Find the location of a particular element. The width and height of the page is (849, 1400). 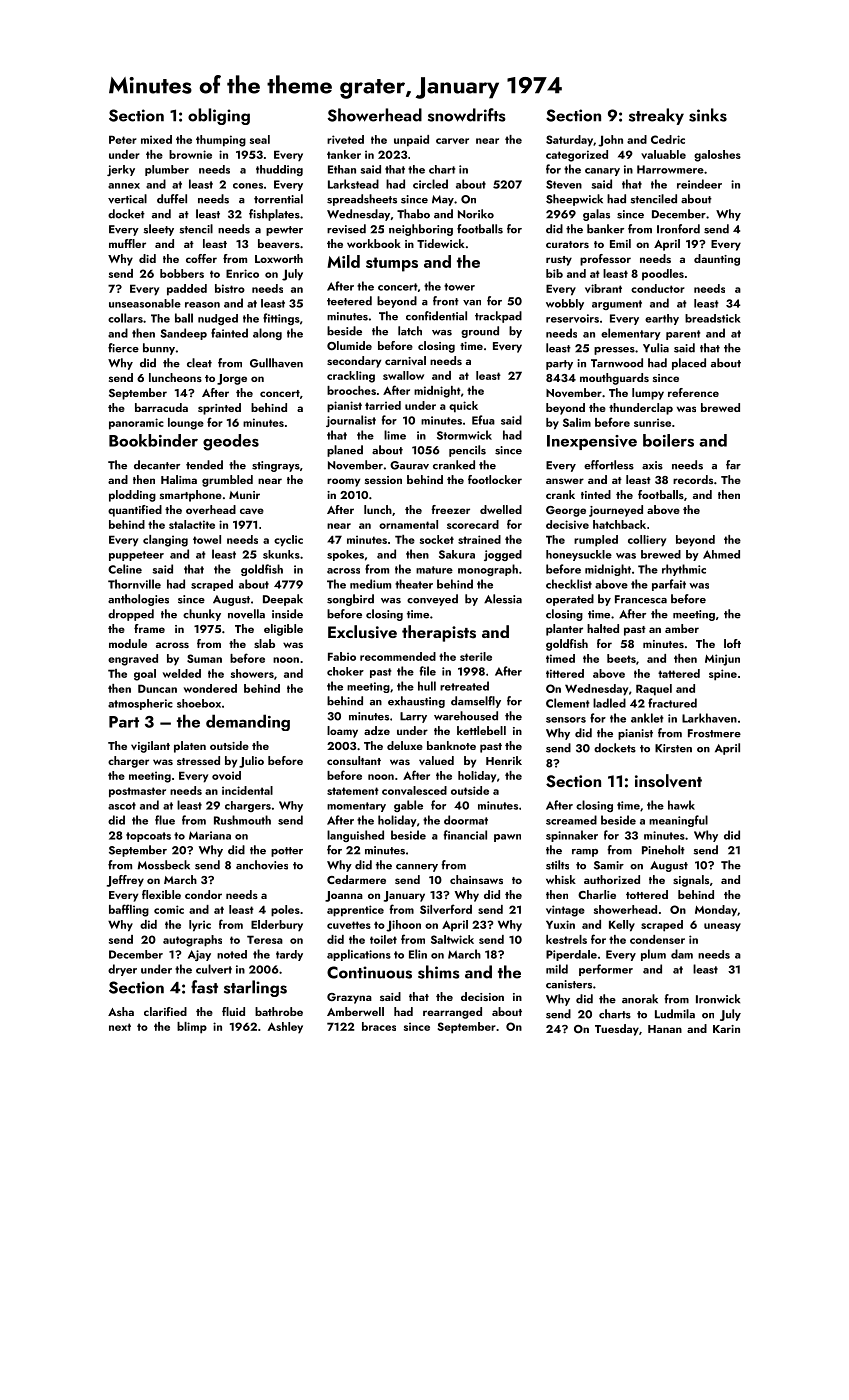

next is located at coordinates (120, 1027).
